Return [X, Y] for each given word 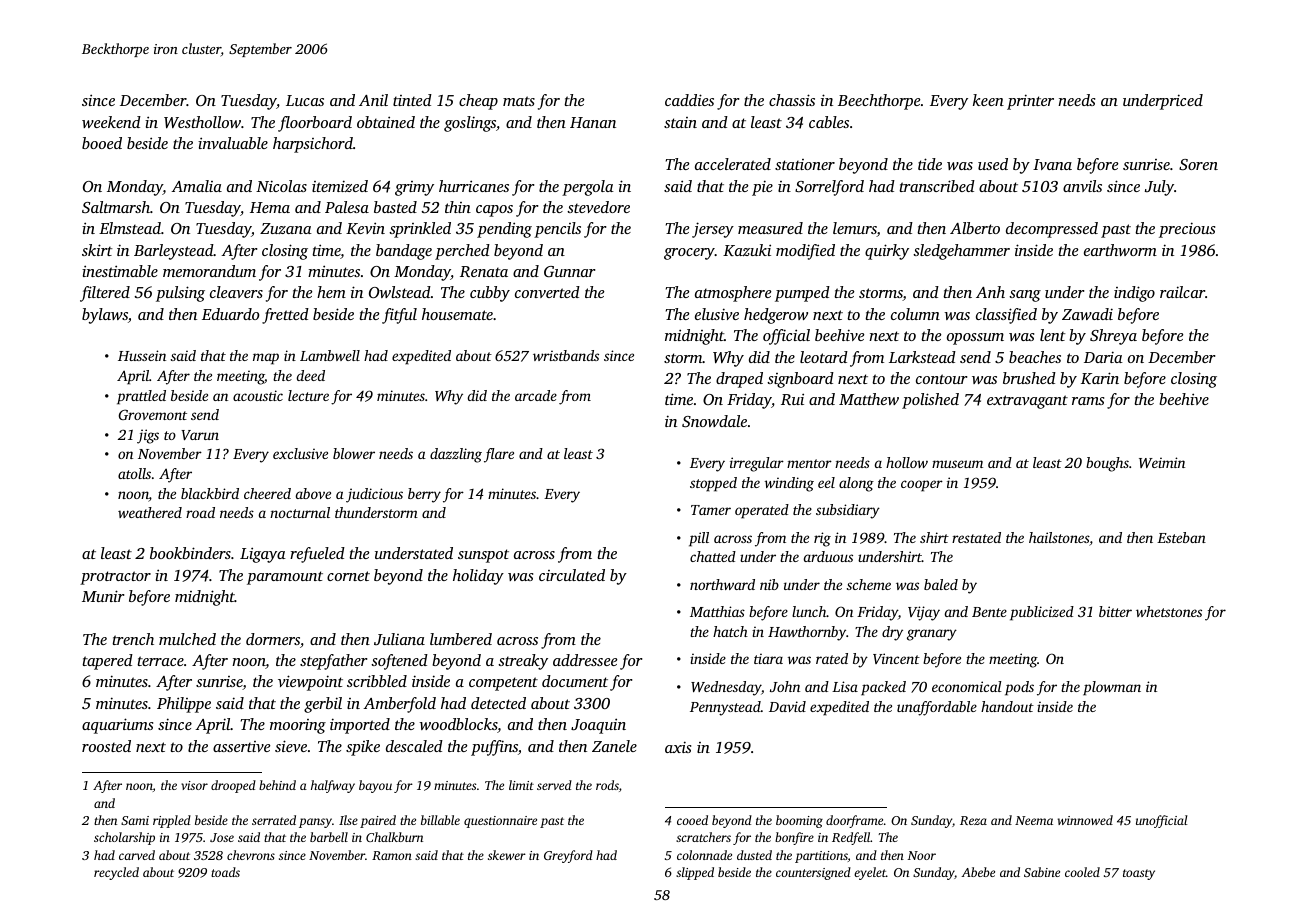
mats [519, 101]
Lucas [305, 100]
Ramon [392, 855]
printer [1030, 102]
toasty [1139, 874]
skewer [507, 855]
